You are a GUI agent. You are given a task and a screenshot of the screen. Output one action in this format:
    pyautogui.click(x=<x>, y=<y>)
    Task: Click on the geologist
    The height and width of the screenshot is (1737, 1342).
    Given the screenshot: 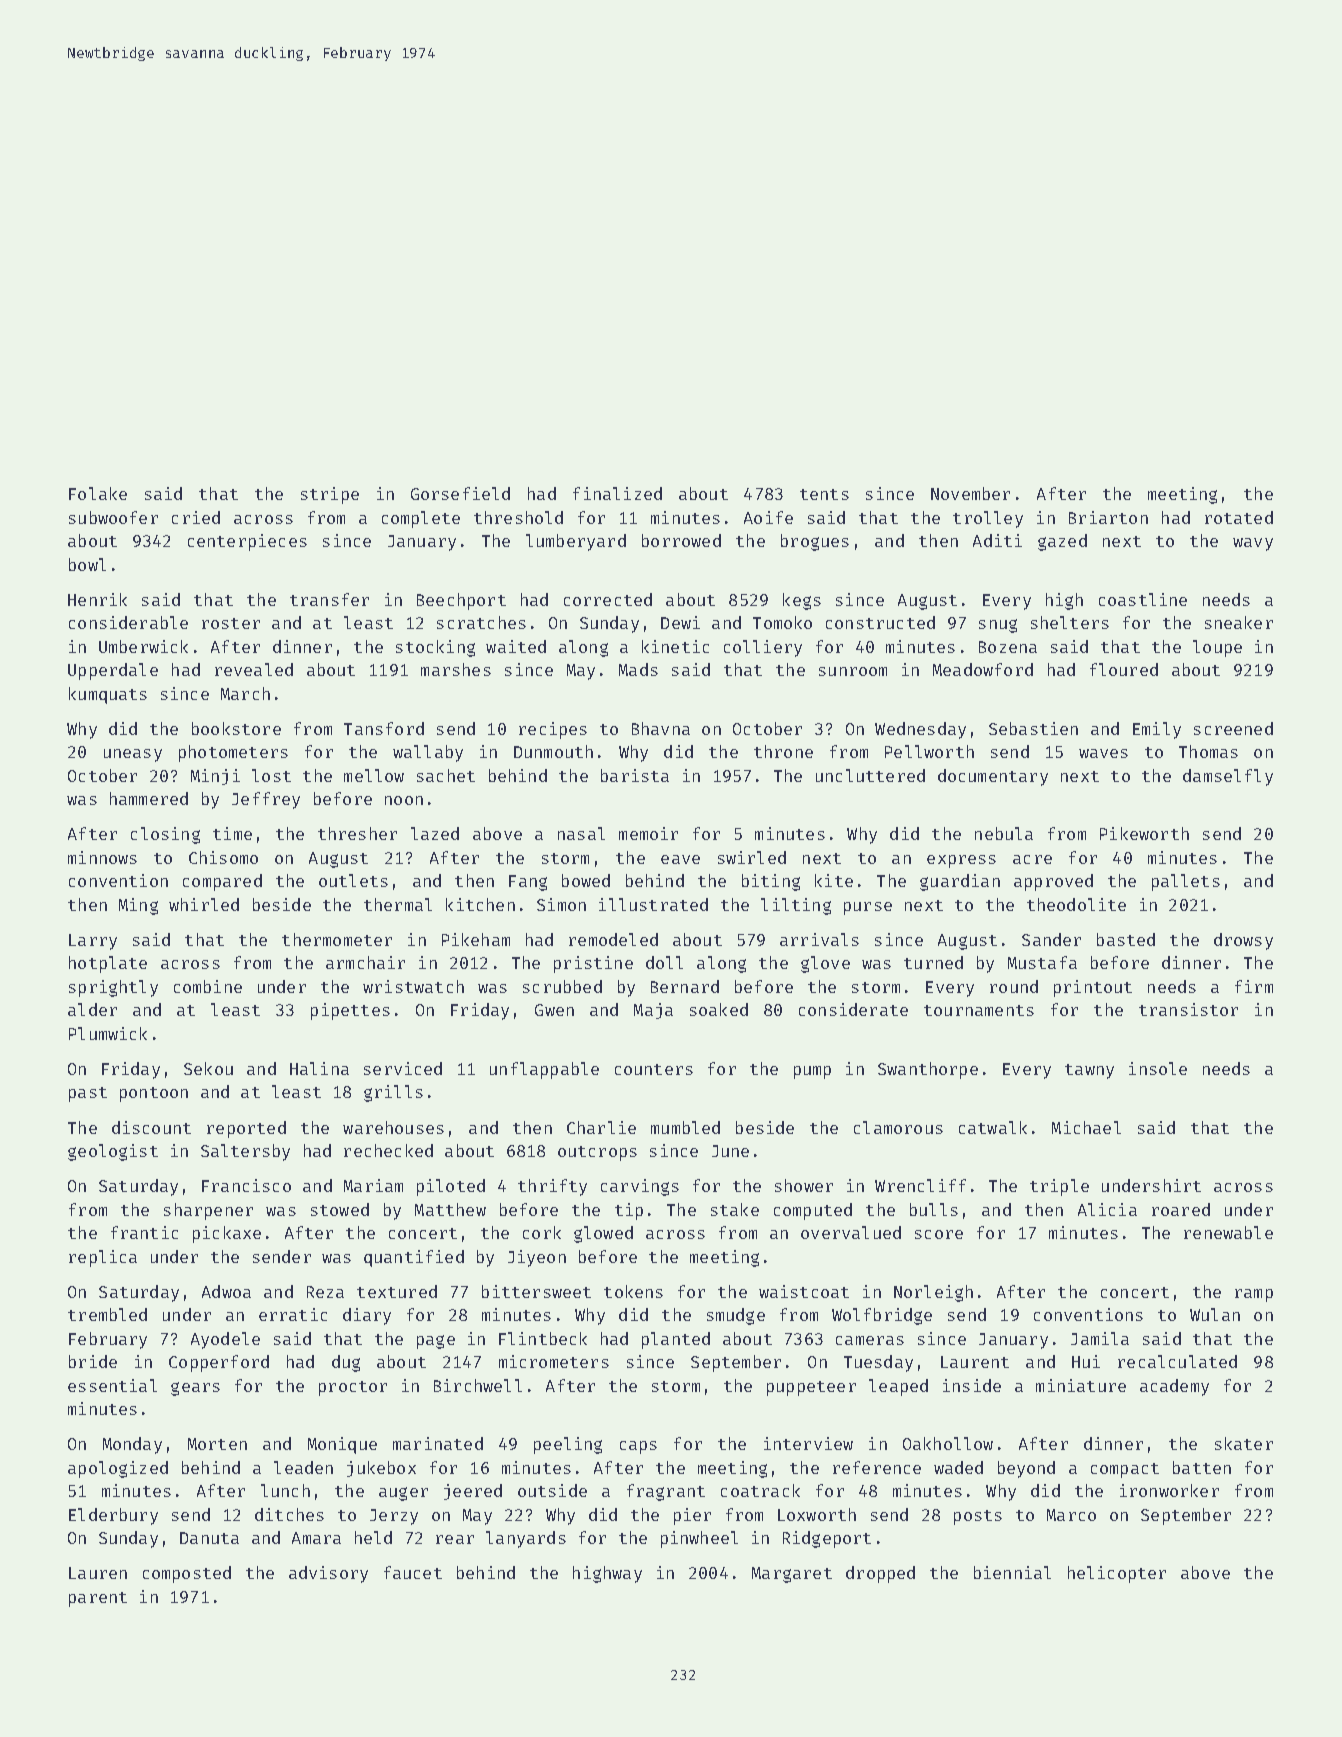 What is the action you would take?
    pyautogui.click(x=113, y=1152)
